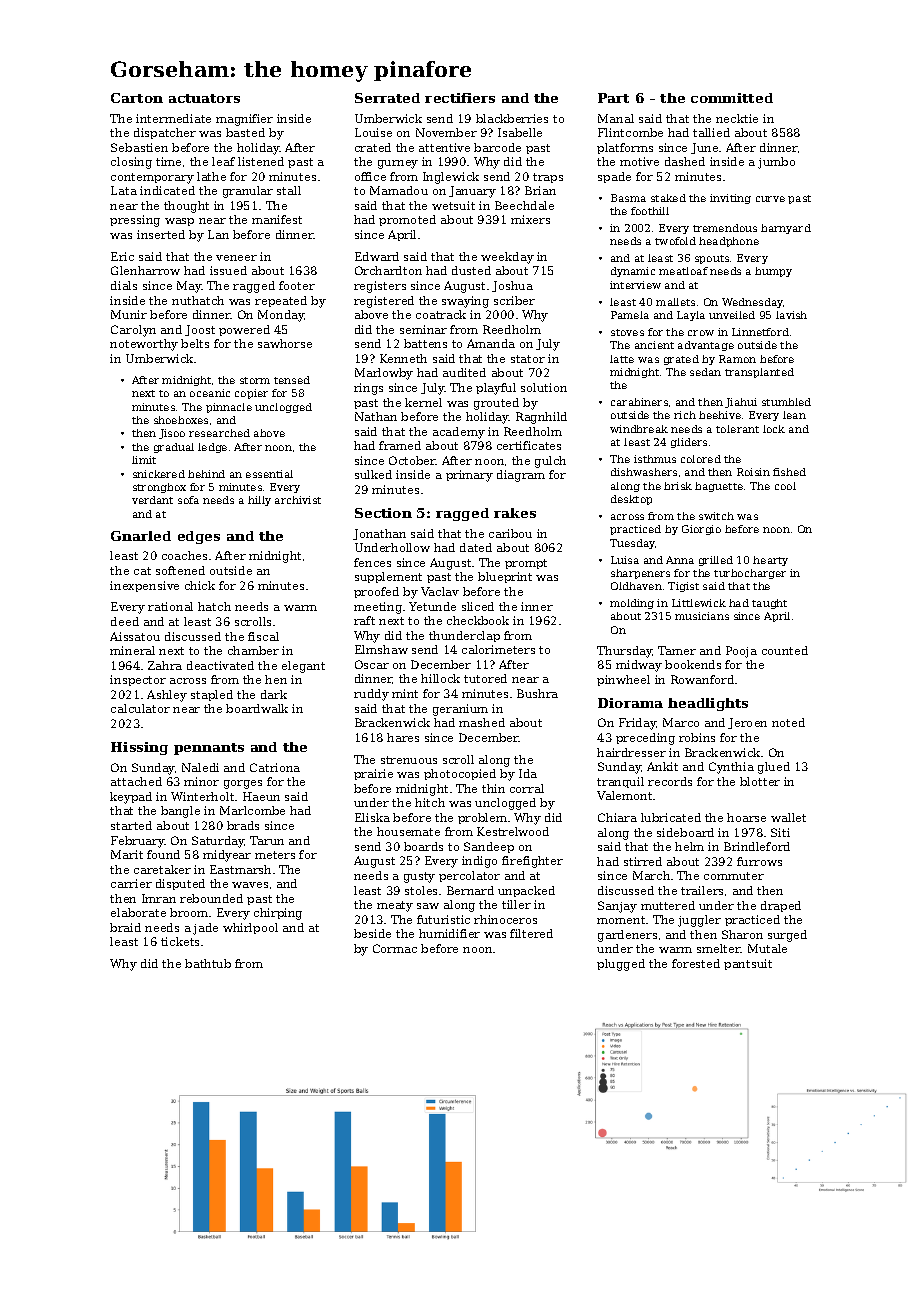 The image size is (924, 1308). I want to click on dusted, so click(471, 270).
